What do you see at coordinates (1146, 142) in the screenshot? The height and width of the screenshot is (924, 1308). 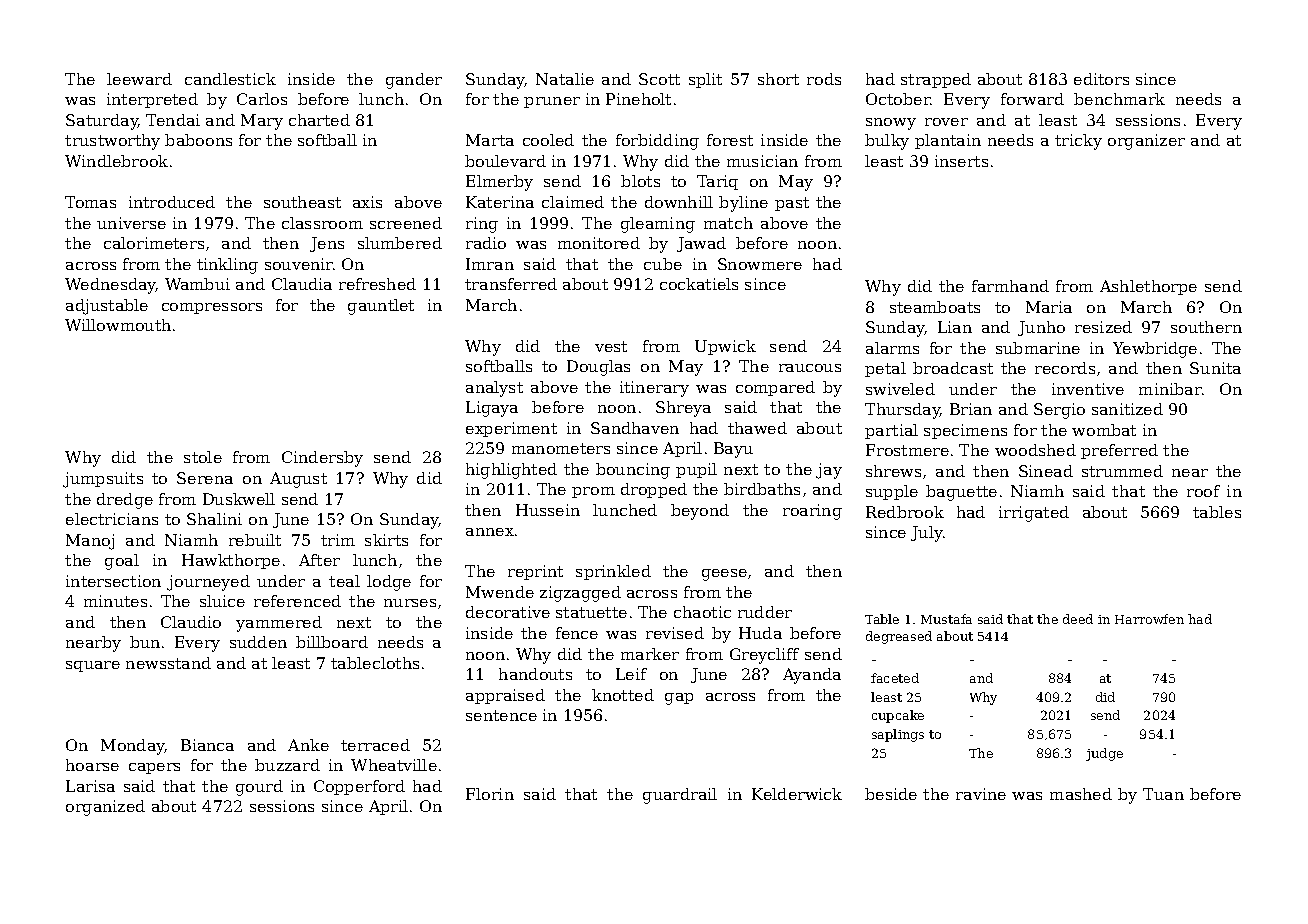 I see `organizer` at bounding box center [1146, 142].
